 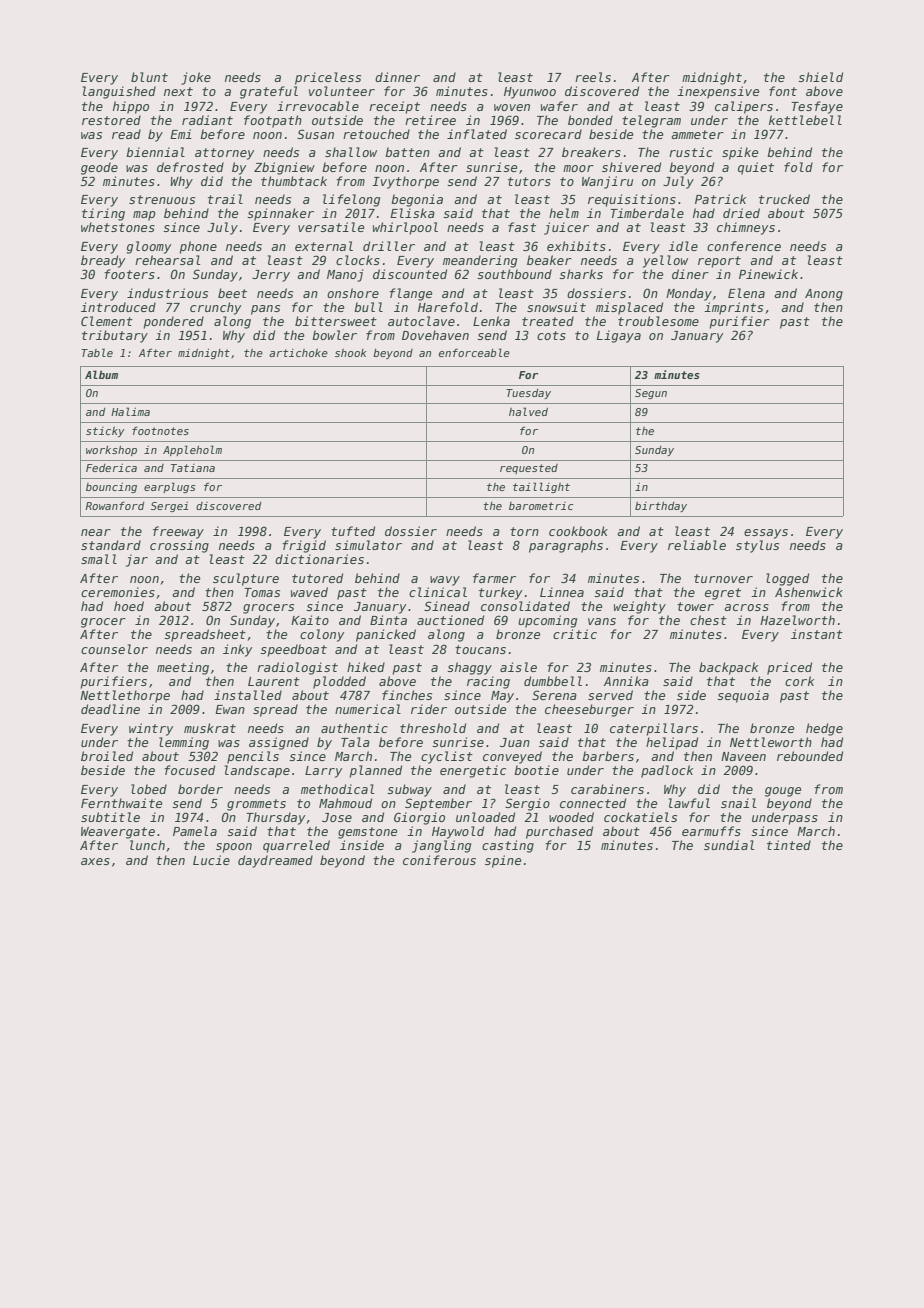 What do you see at coordinates (111, 488) in the document?
I see `bouncing` at bounding box center [111, 488].
